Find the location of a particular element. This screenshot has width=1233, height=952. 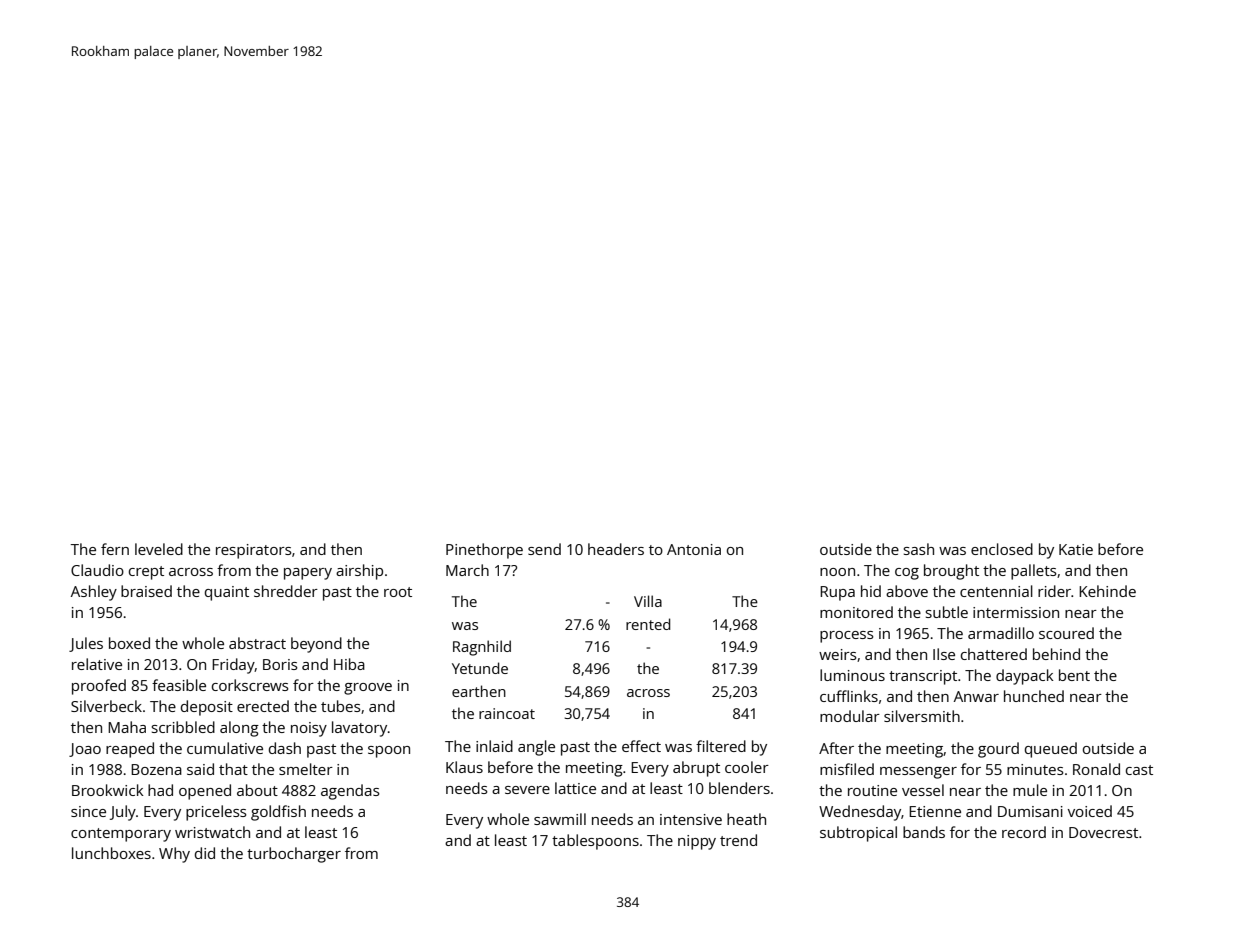

Maha is located at coordinates (127, 727).
